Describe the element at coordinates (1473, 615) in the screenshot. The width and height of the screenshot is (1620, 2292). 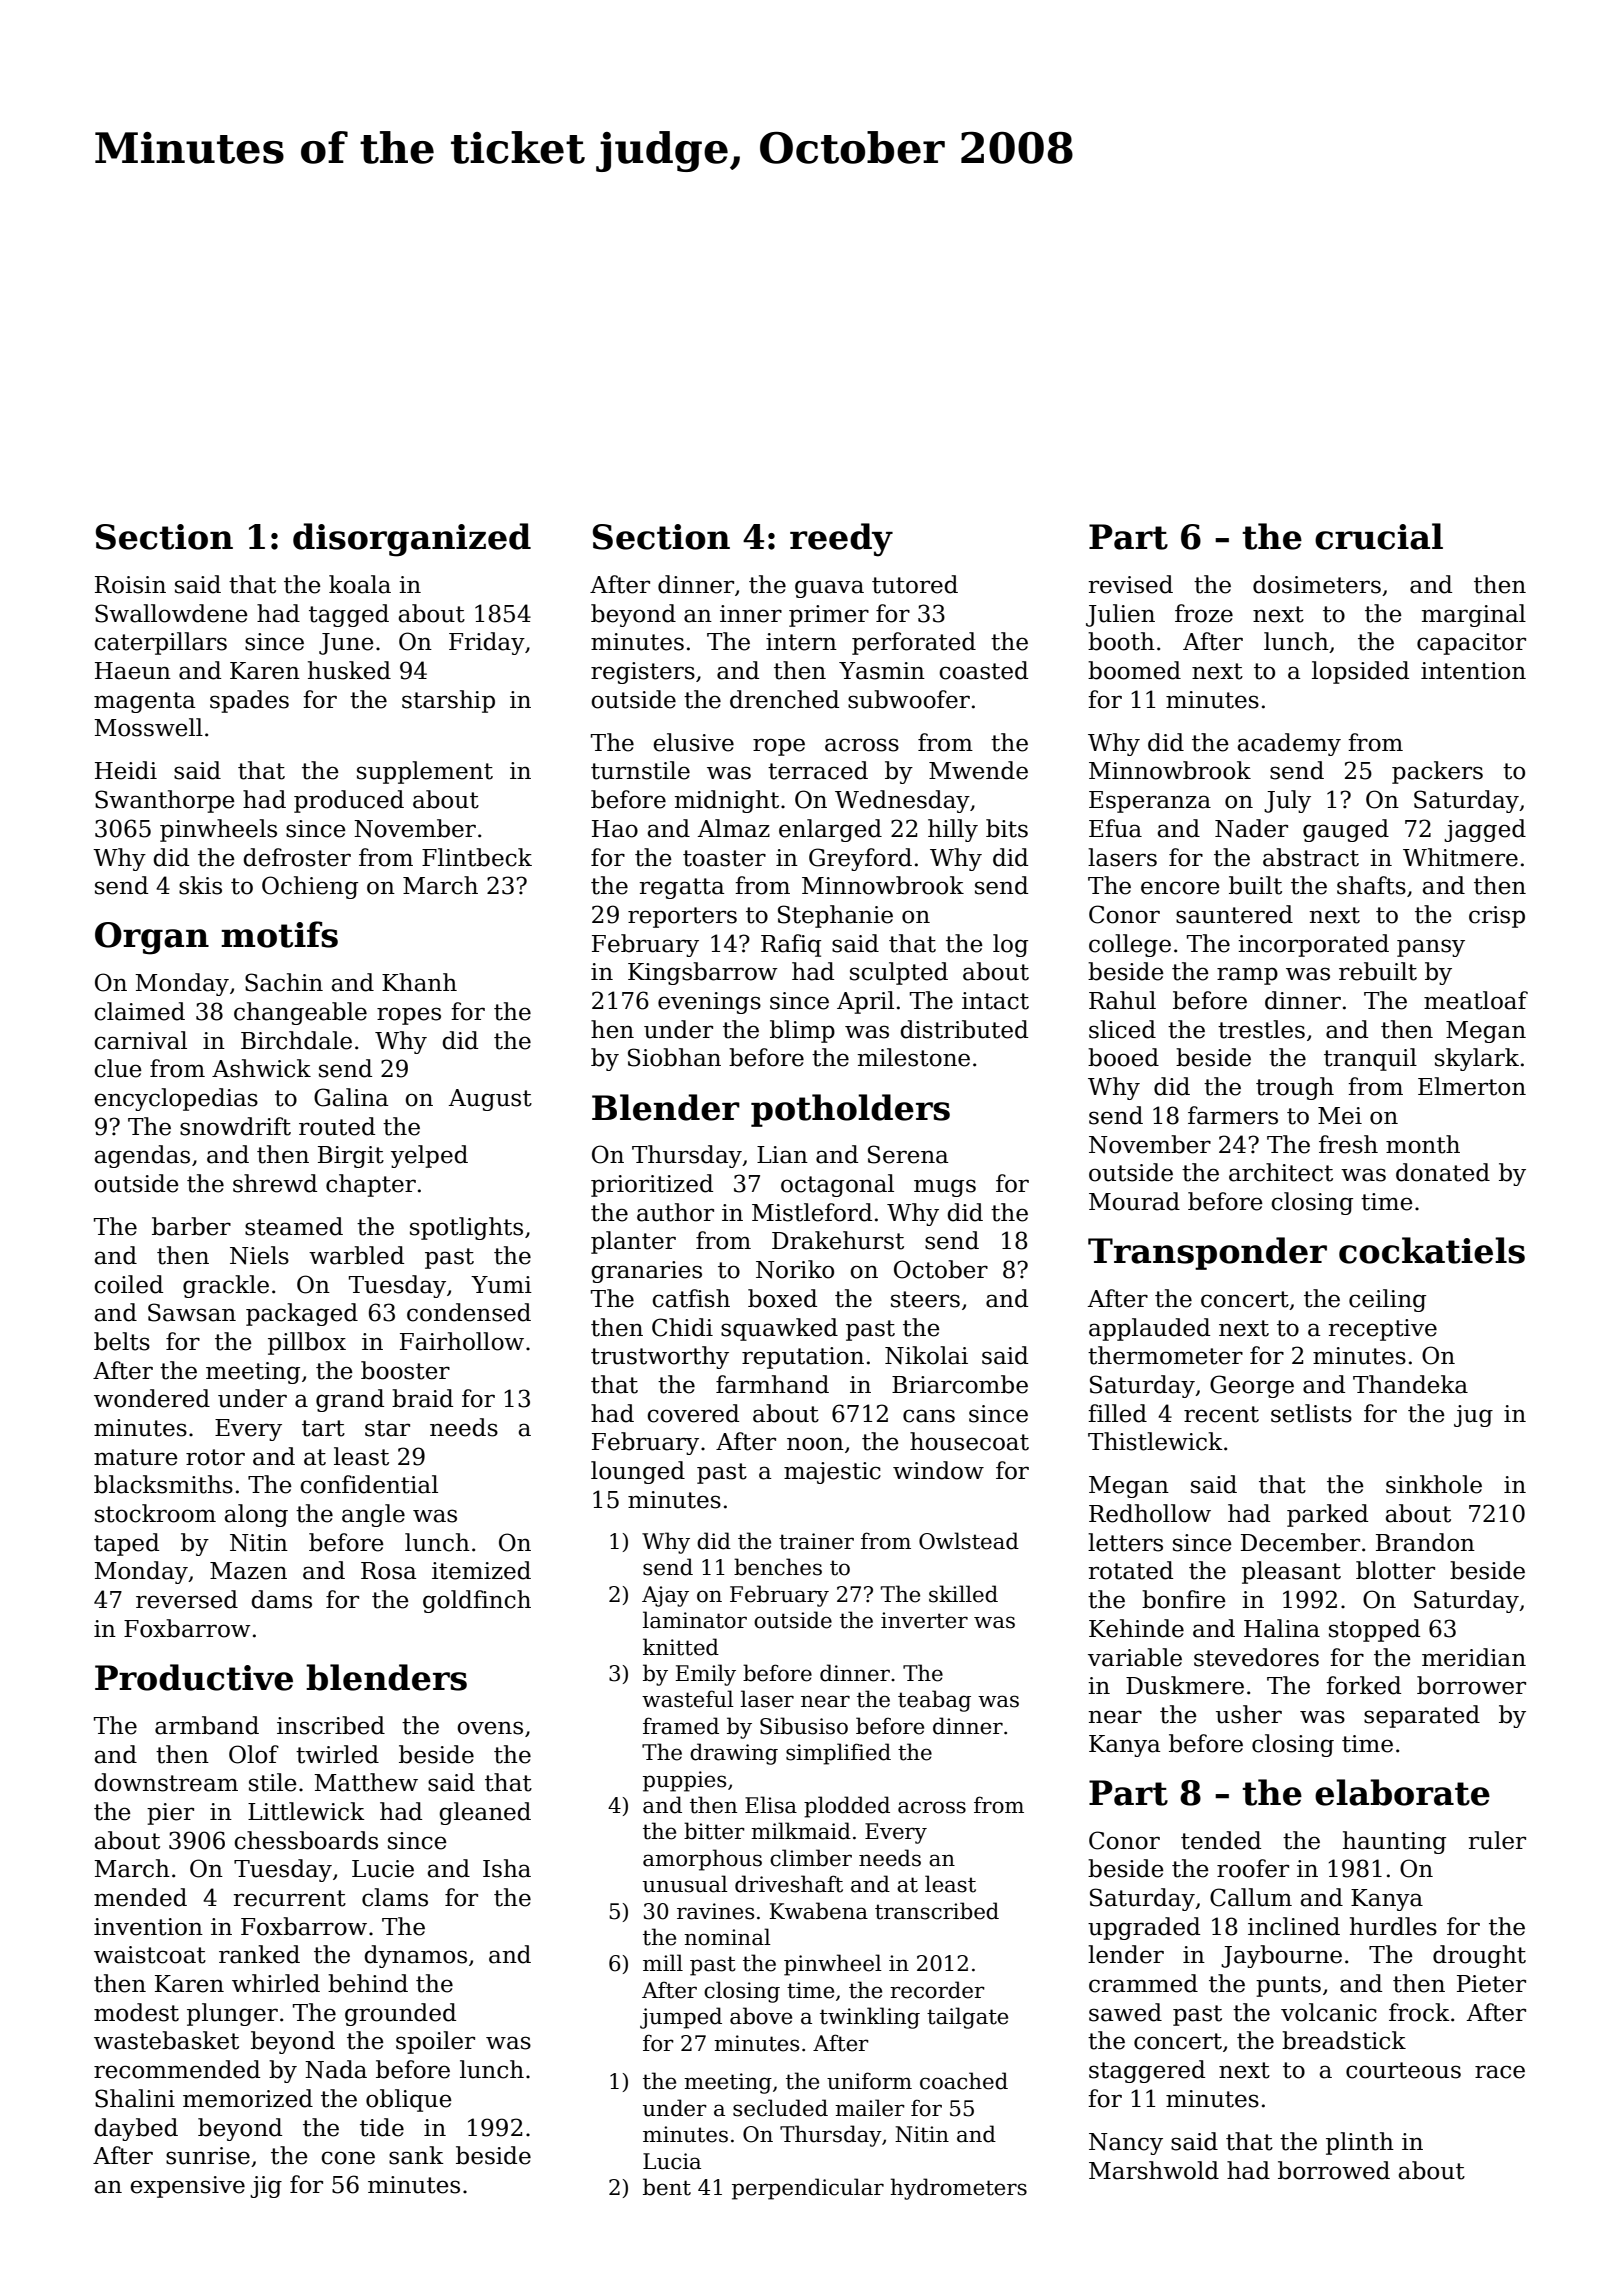
I see `marginal` at that location.
